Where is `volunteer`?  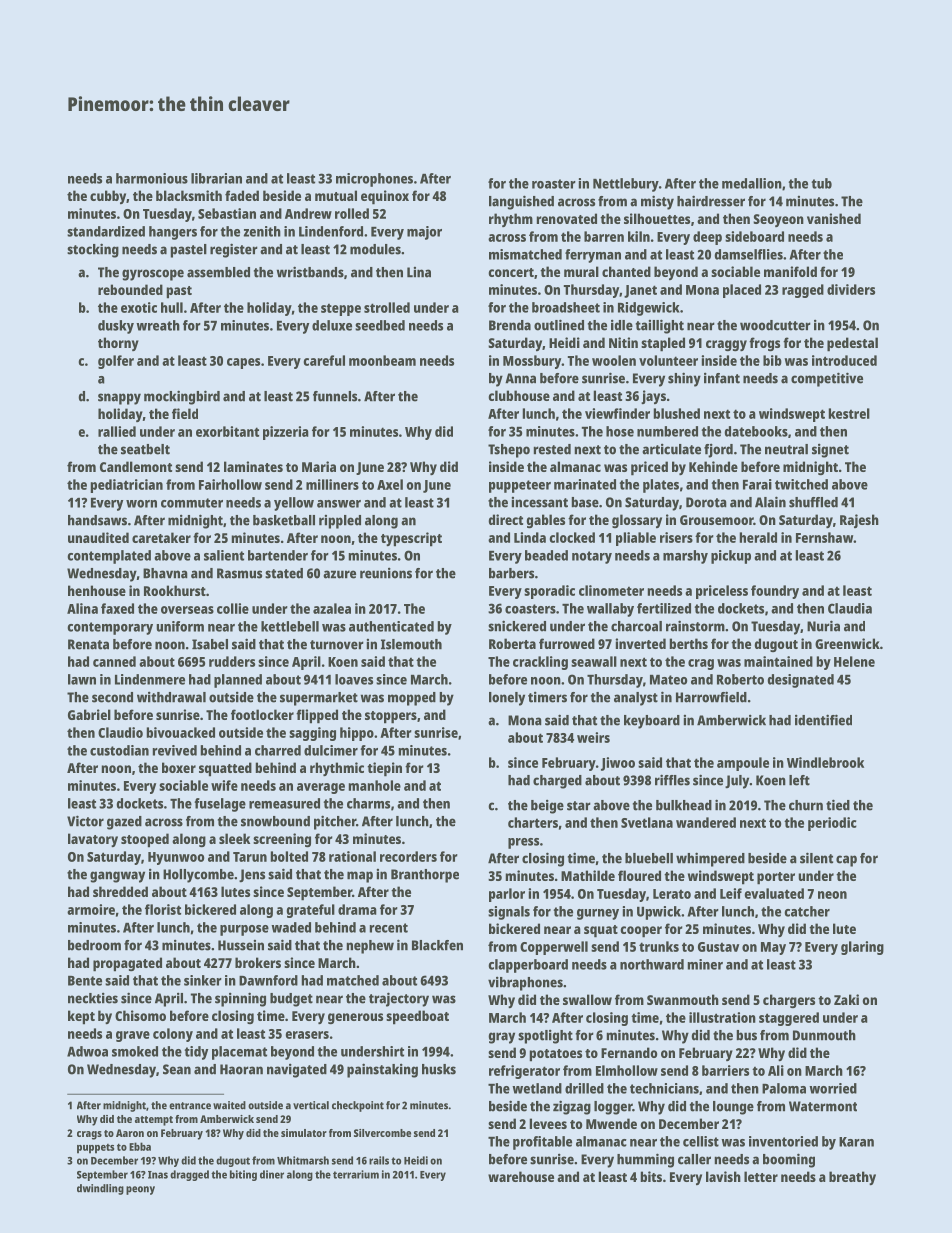 volunteer is located at coordinates (668, 360).
